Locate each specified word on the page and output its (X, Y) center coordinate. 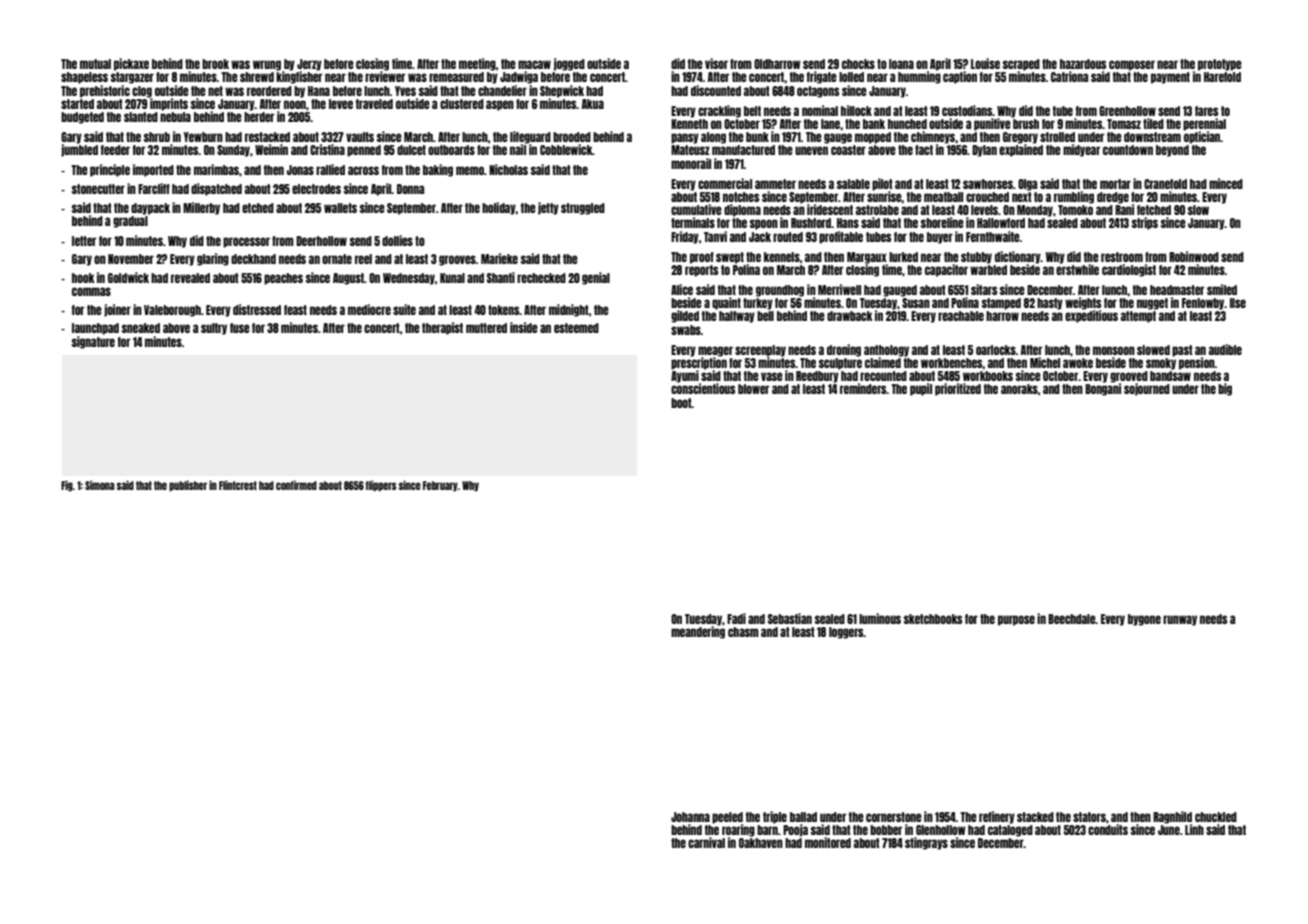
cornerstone (894, 817)
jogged (569, 64)
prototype (1220, 65)
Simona (99, 485)
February (440, 486)
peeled (727, 818)
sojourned (1147, 389)
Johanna (690, 817)
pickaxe (131, 64)
